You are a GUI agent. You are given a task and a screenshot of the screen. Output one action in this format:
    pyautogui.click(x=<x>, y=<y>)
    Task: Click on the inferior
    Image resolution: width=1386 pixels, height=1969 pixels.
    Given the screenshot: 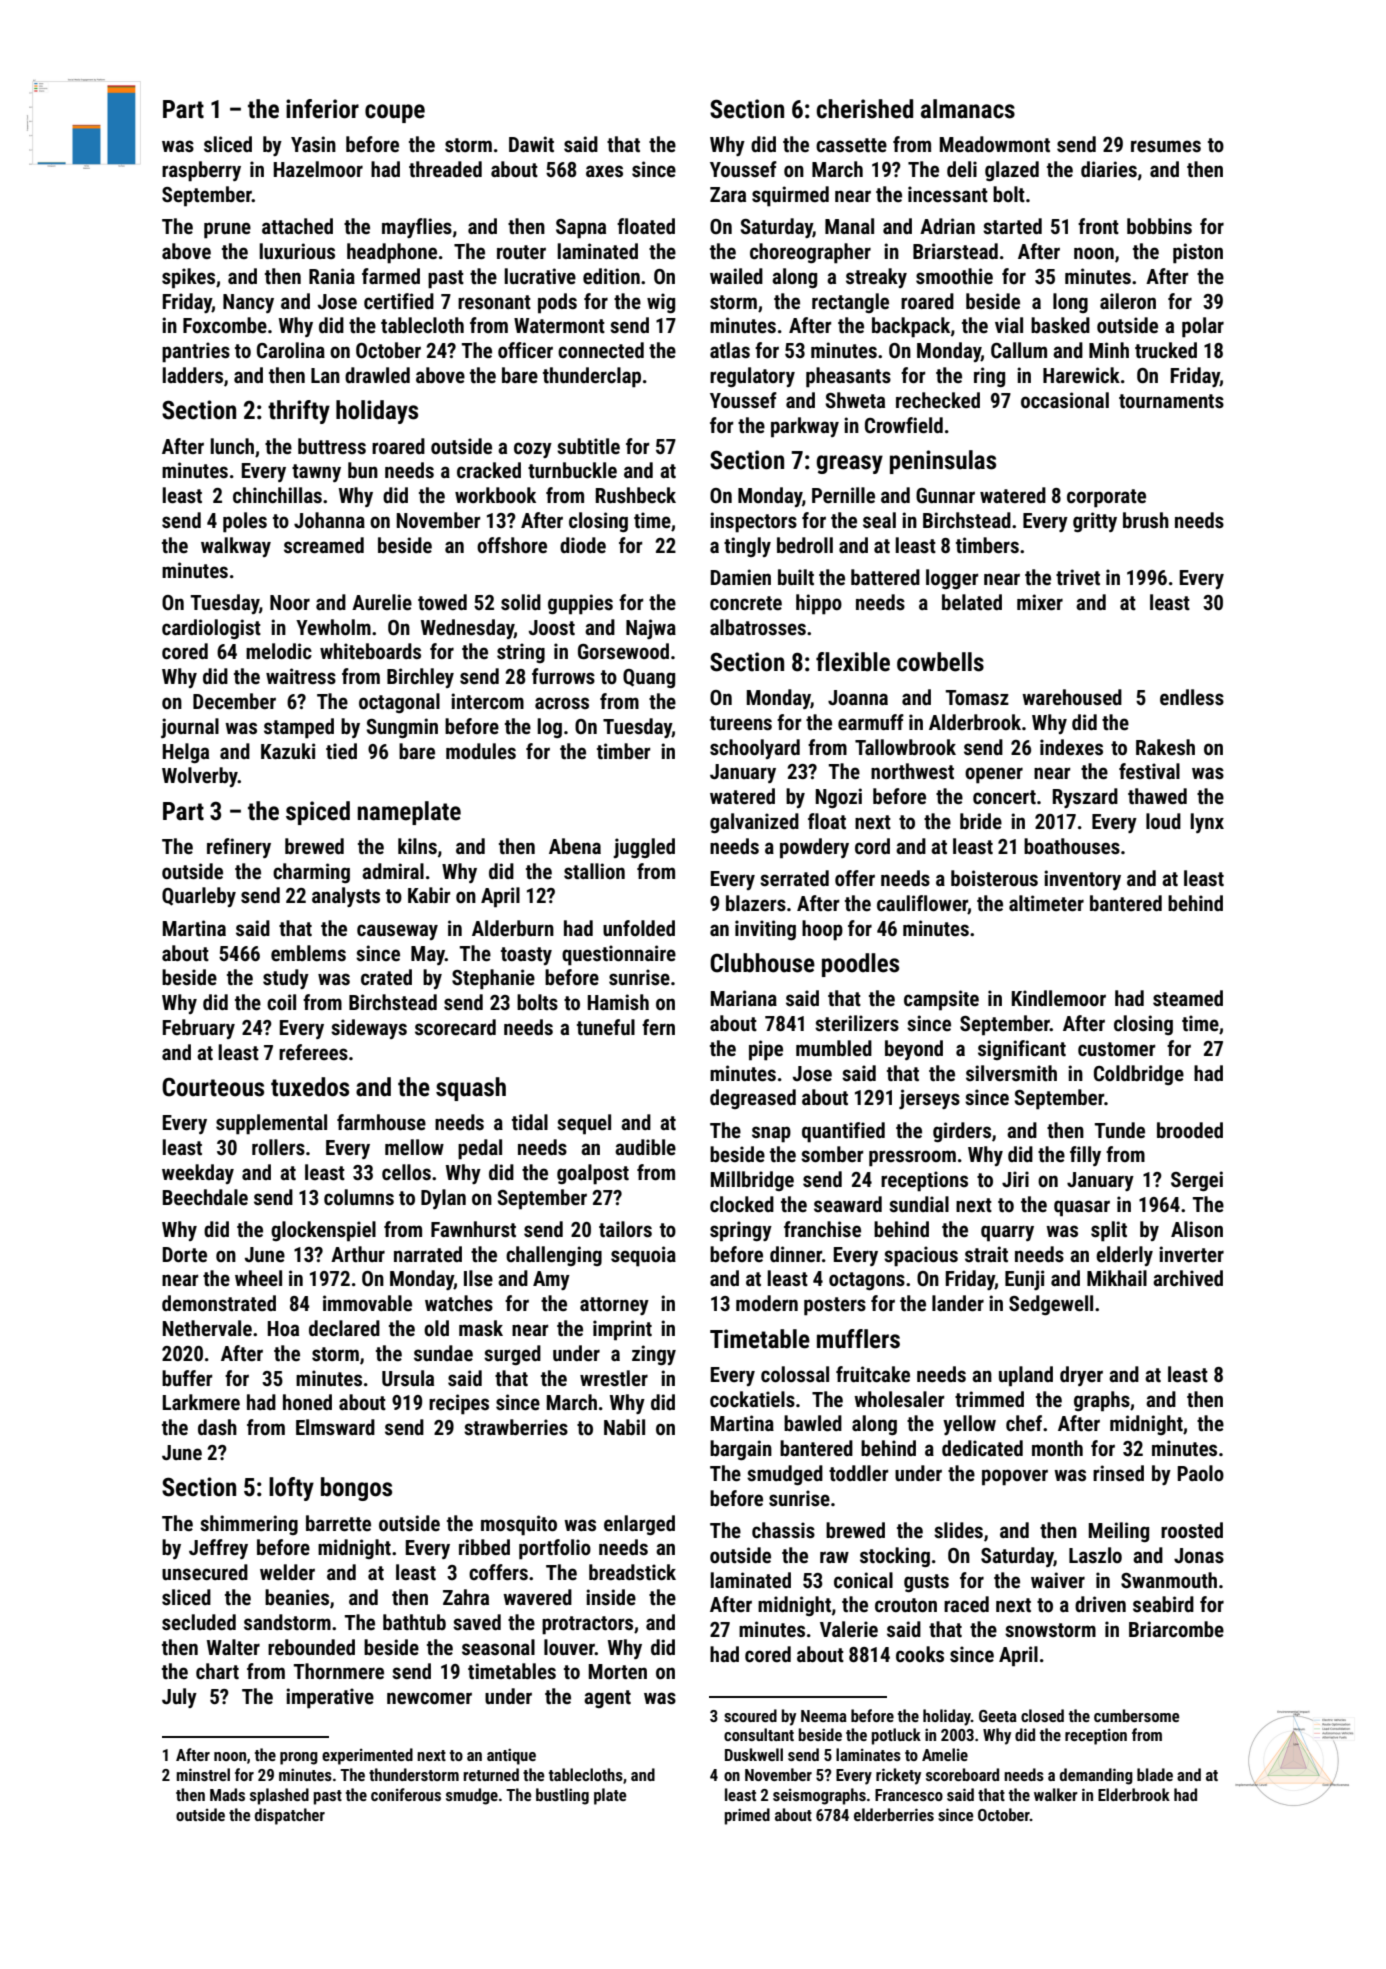 What is the action you would take?
    pyautogui.click(x=322, y=109)
